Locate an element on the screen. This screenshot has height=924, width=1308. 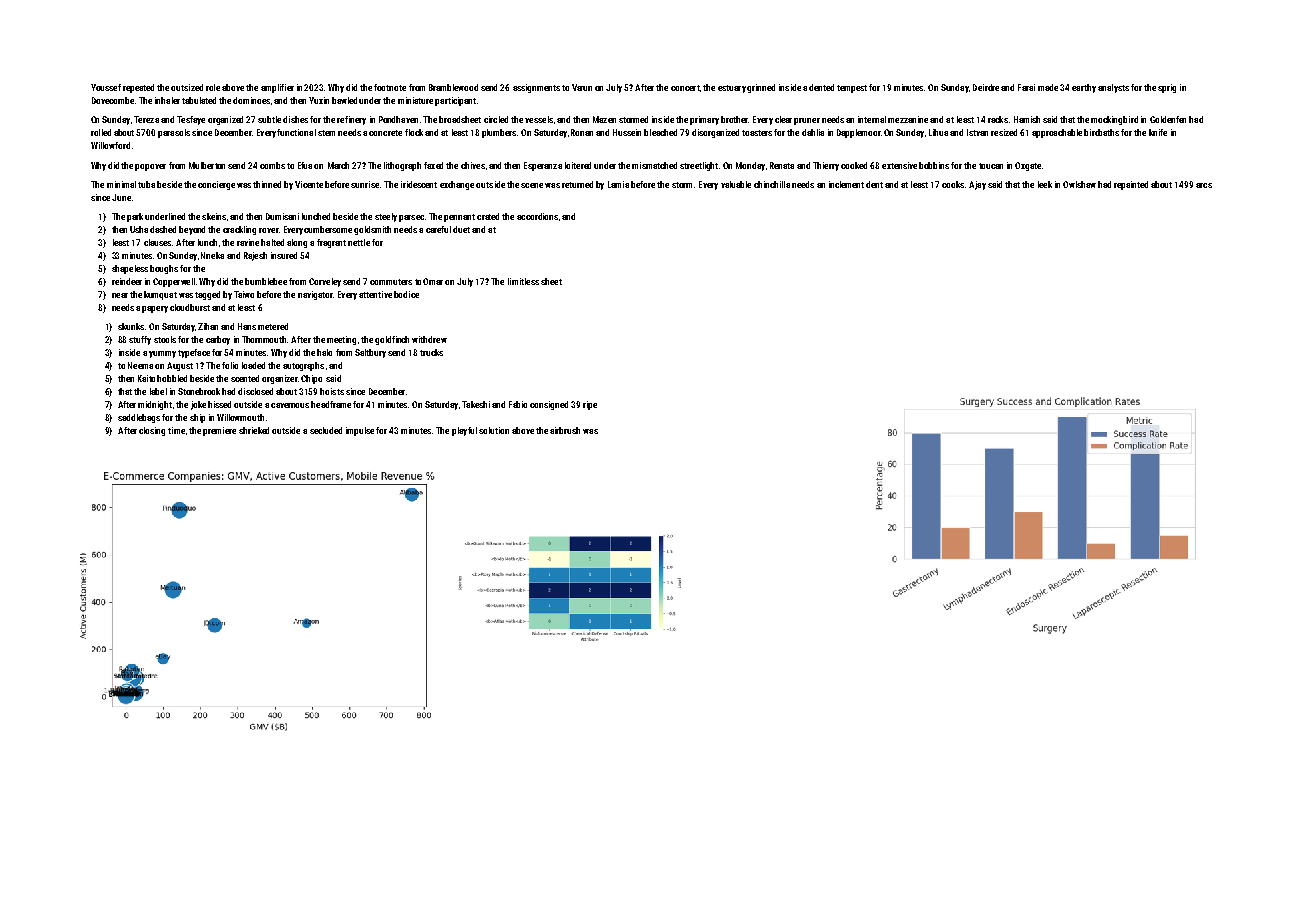
Youssef is located at coordinates (106, 87).
